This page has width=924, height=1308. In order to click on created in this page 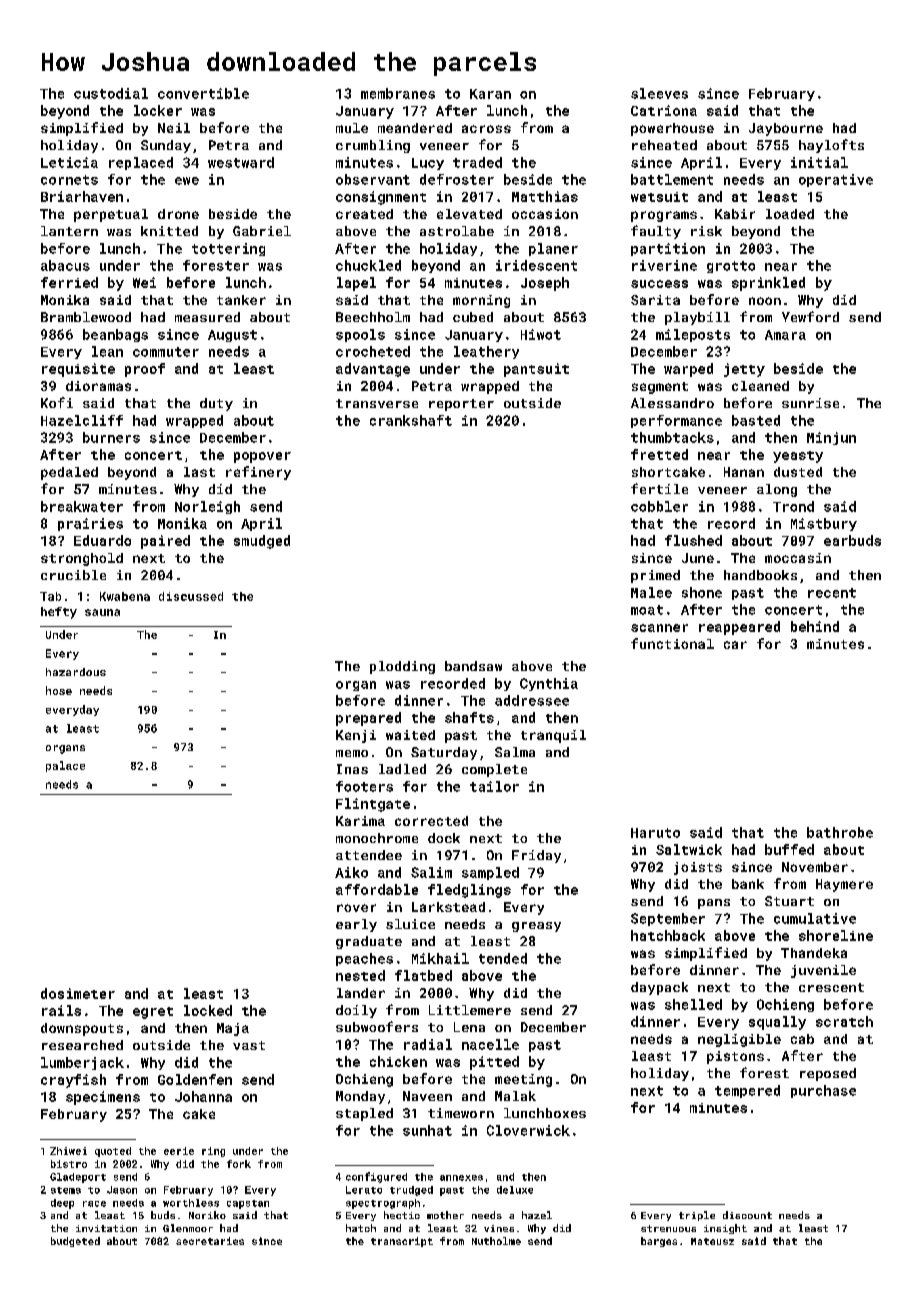, I will do `click(364, 214)`.
